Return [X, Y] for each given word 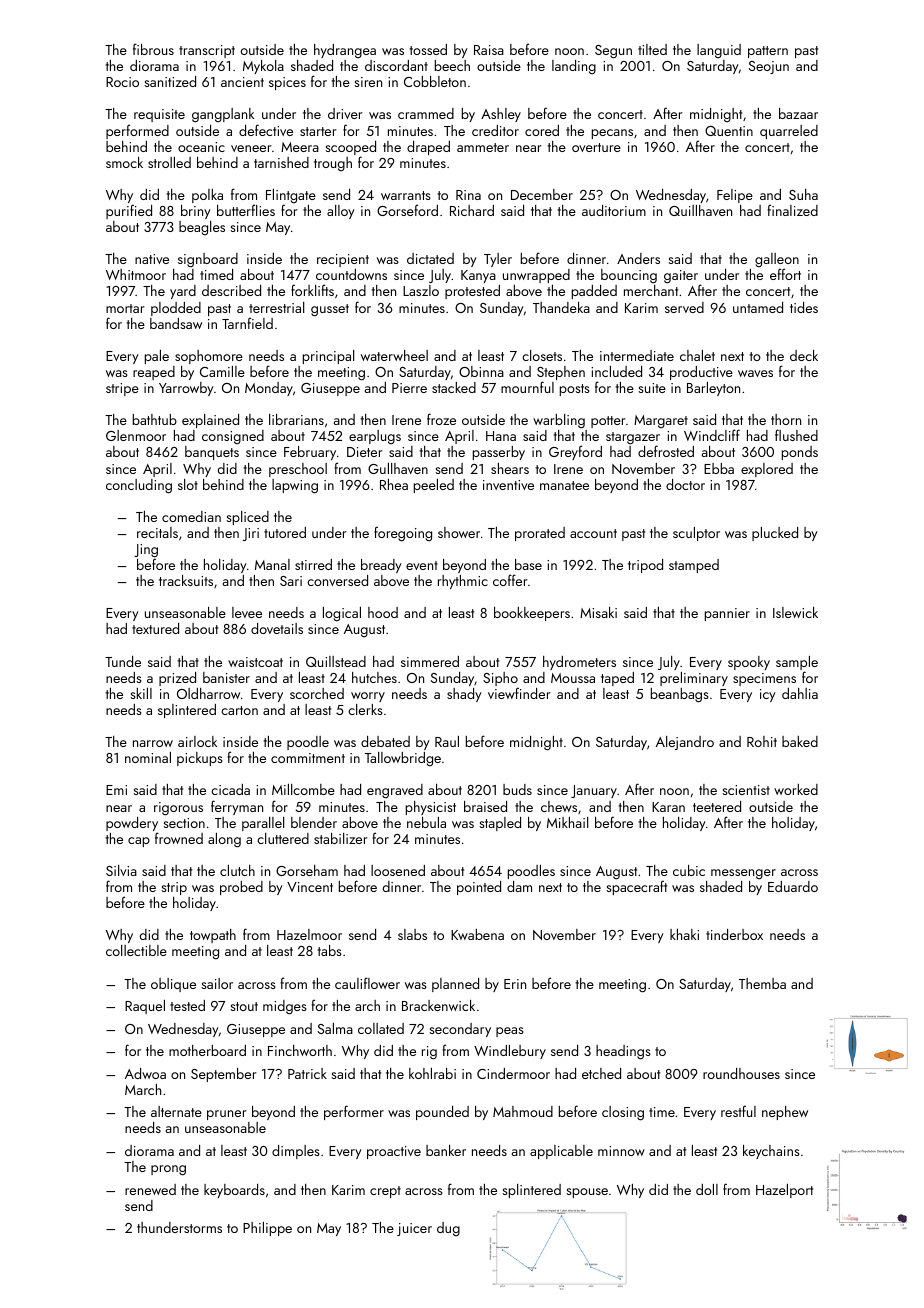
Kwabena [477, 934]
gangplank [223, 115]
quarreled [789, 132]
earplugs [375, 437]
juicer [414, 1229]
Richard [472, 210]
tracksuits [186, 580]
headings [623, 1052]
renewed [150, 1189]
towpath [213, 936]
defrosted [666, 451]
